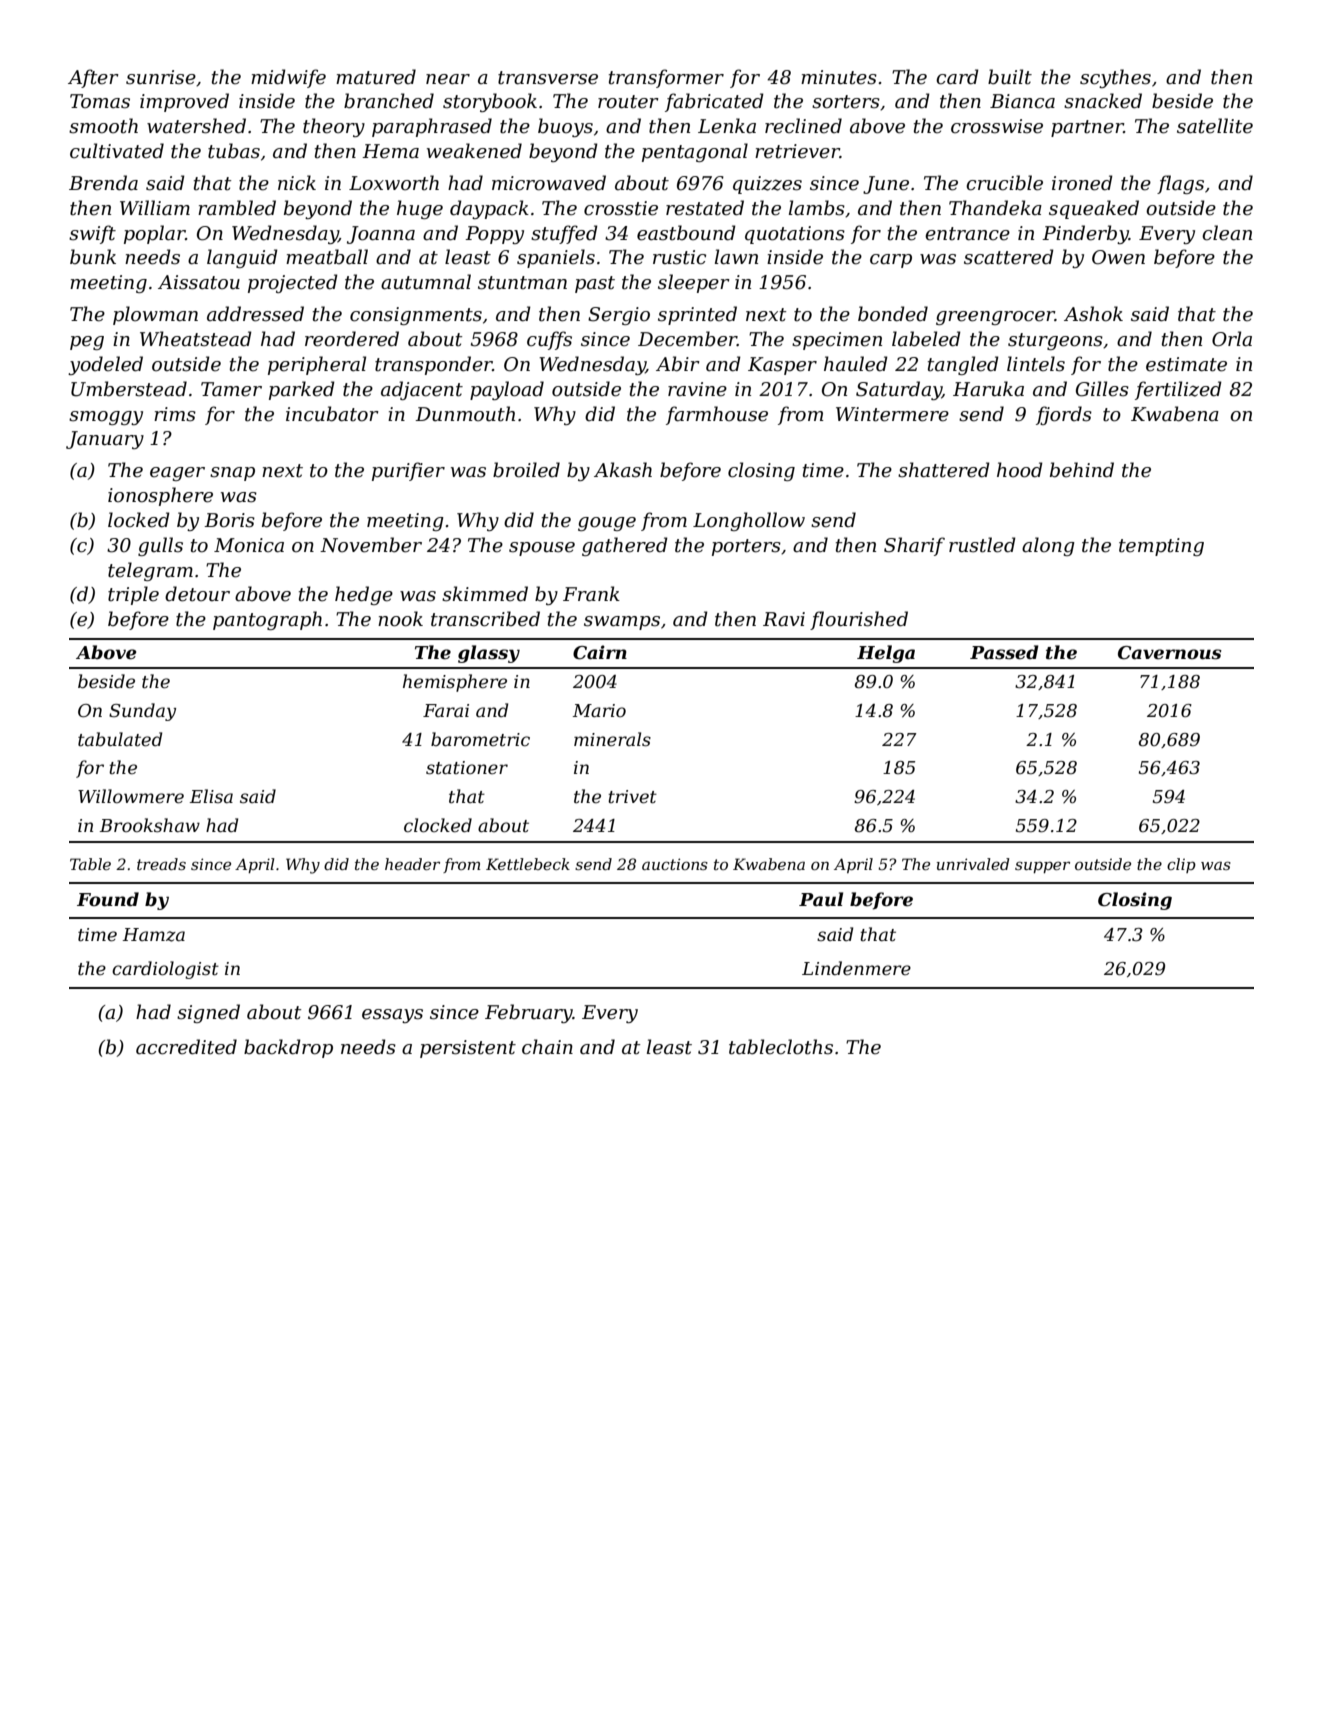 This screenshot has width=1323, height=1712. I want to click on poplar, so click(154, 234).
